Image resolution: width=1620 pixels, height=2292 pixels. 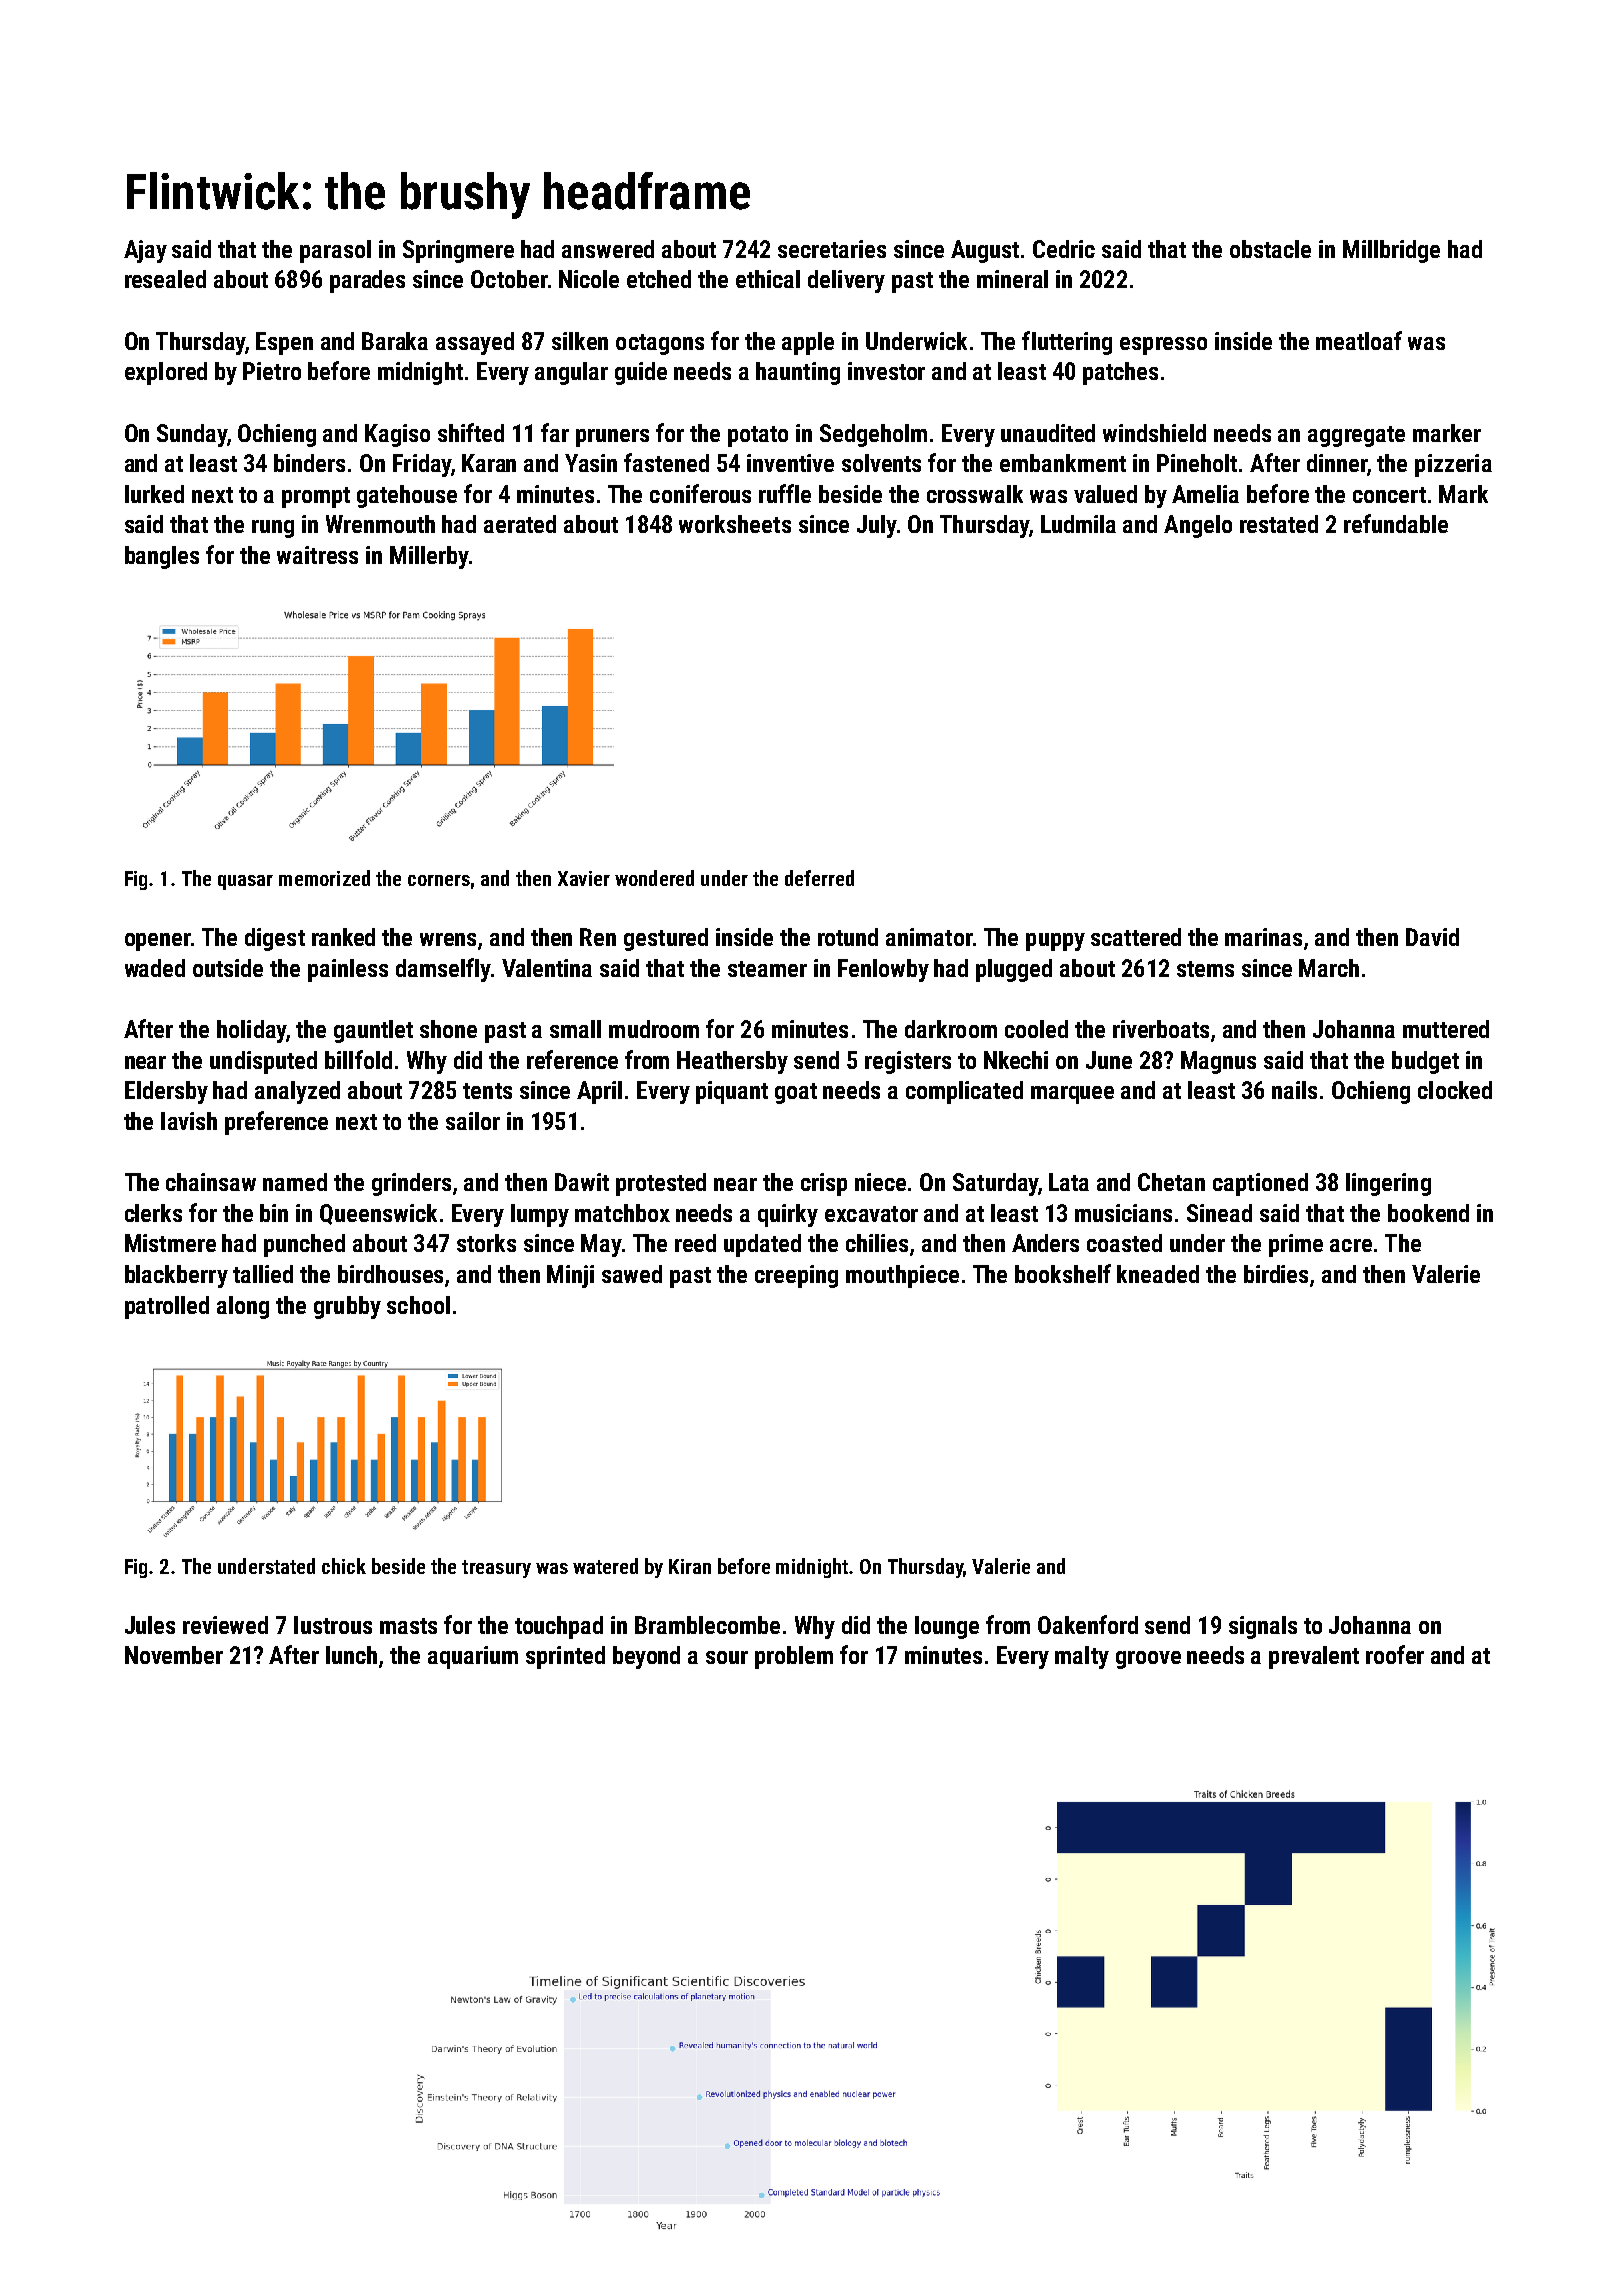 I want to click on treasury, so click(x=496, y=1569).
